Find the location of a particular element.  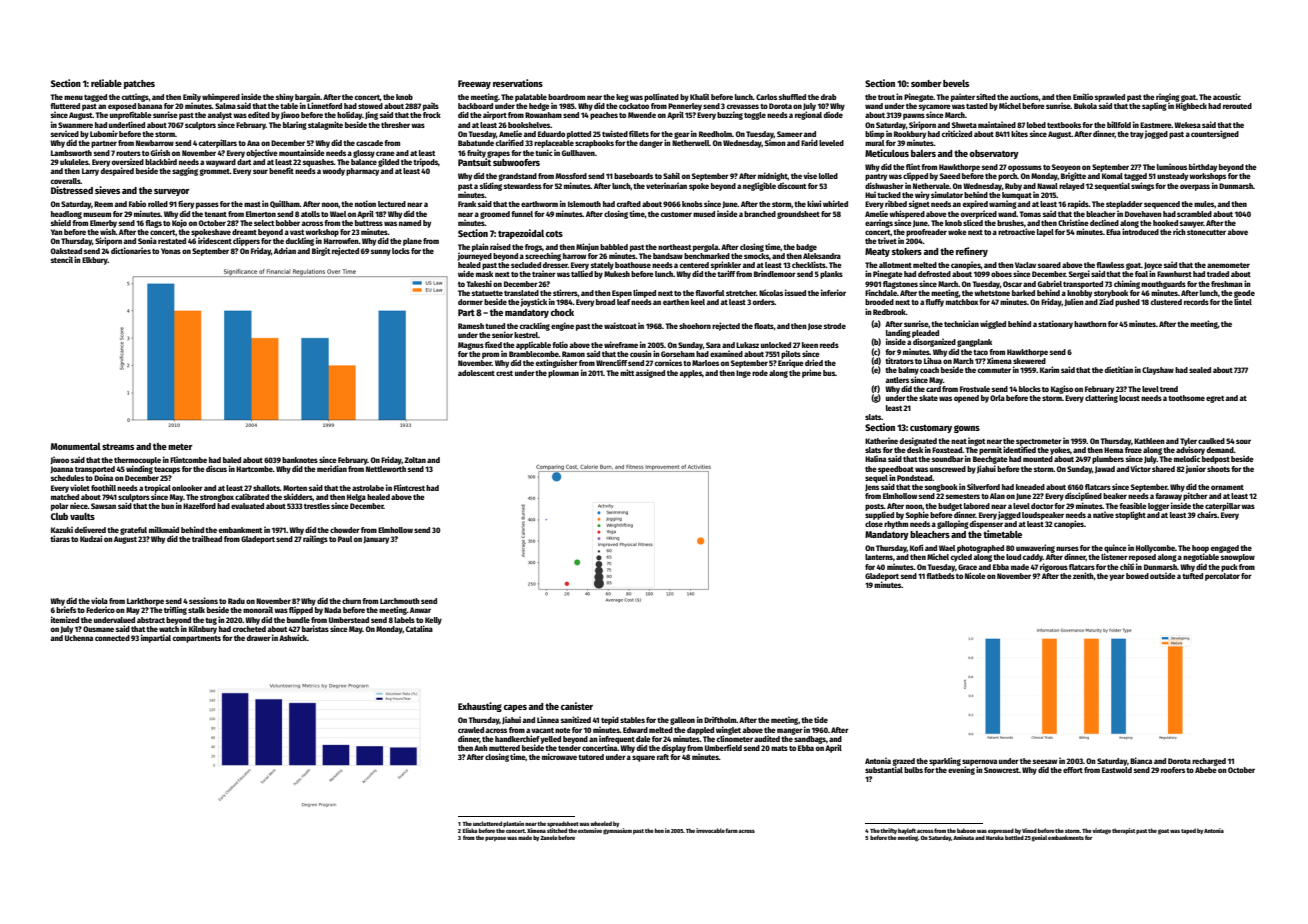

Wekesa is located at coordinates (1187, 125).
